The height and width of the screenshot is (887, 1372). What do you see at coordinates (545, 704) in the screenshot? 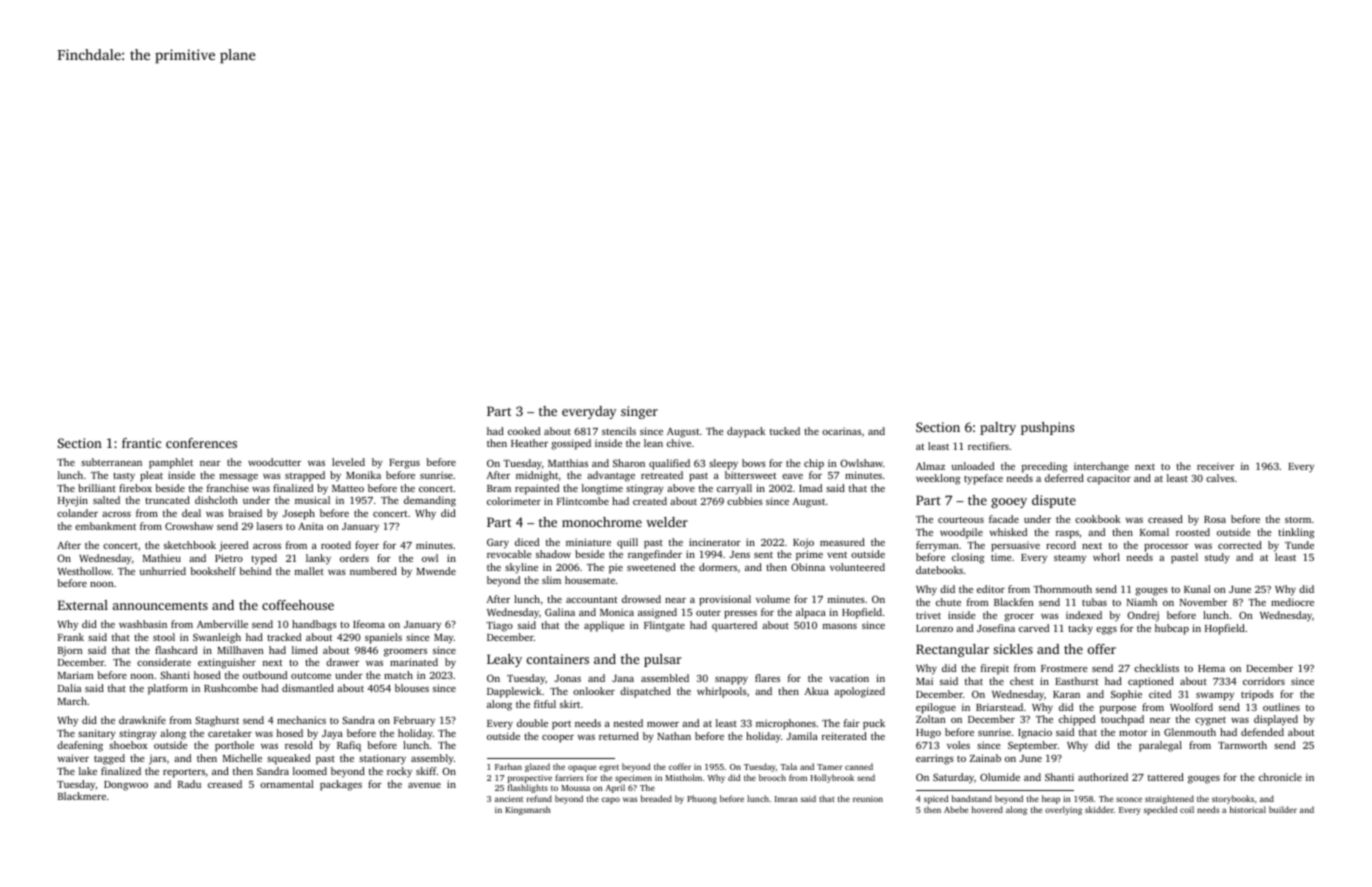
I see `fitful` at bounding box center [545, 704].
